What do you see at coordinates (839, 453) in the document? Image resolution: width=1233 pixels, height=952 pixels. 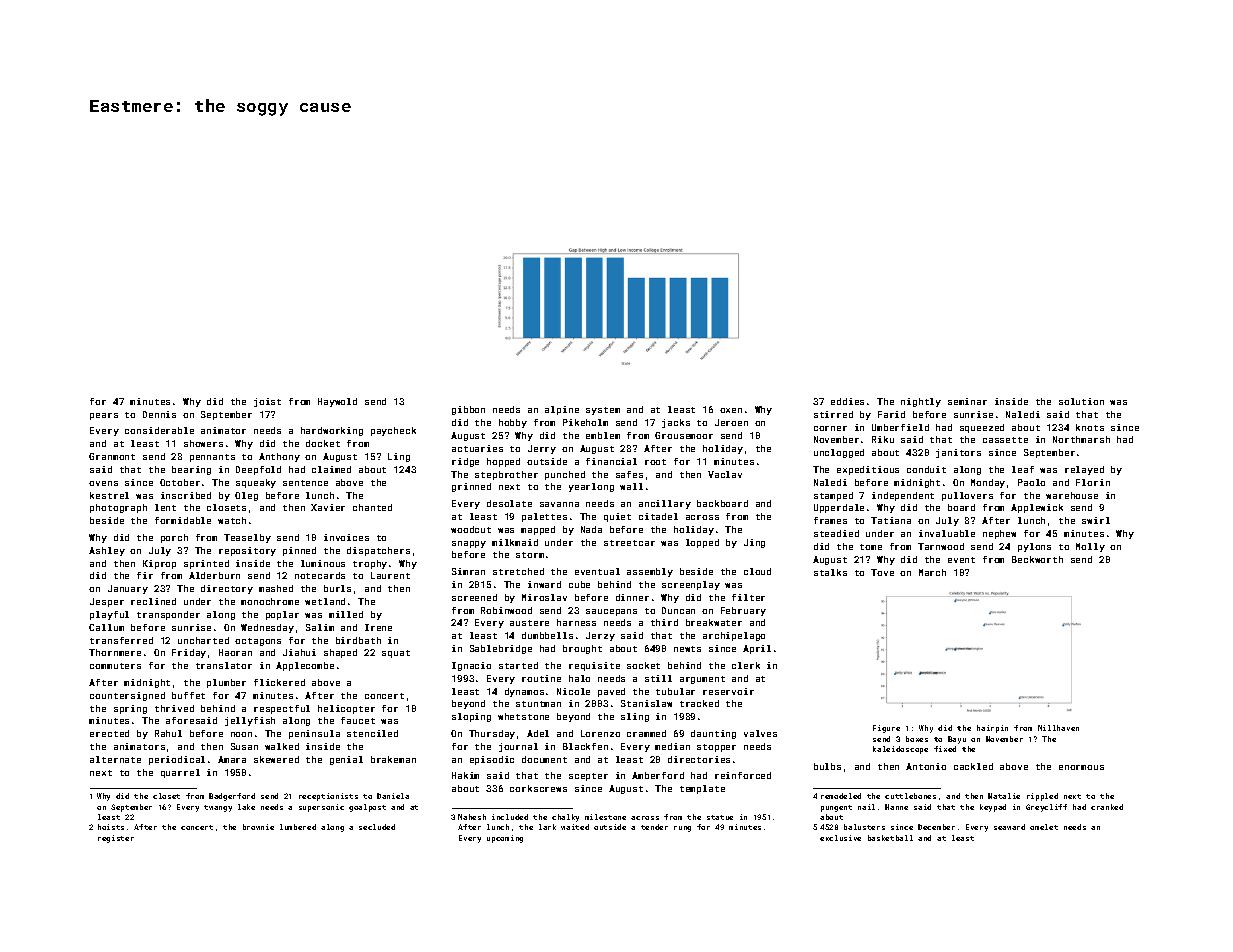 I see `unclogged` at bounding box center [839, 453].
